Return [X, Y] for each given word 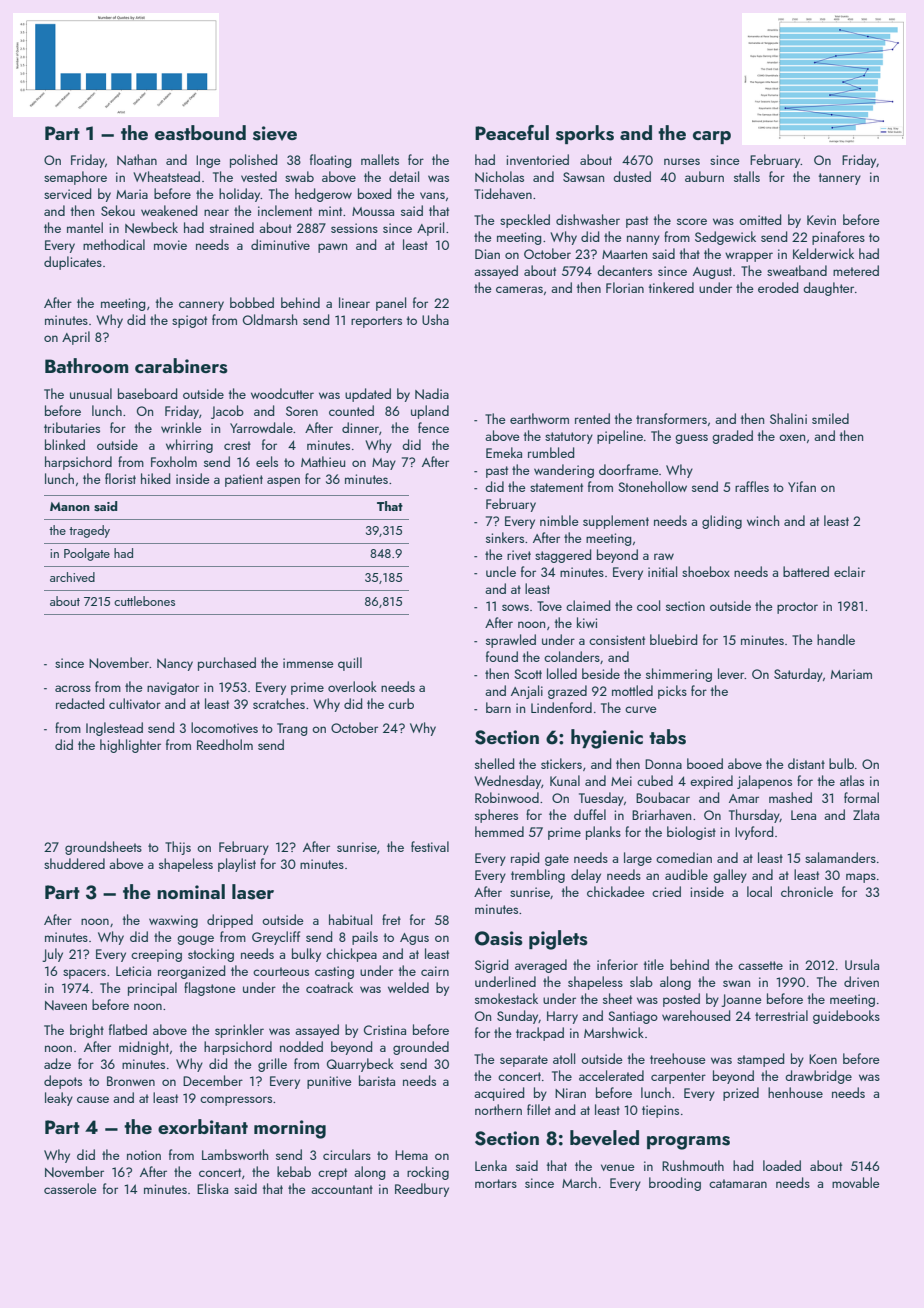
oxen [792, 437]
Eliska [212, 1188]
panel [391, 304]
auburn [704, 176]
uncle [501, 571]
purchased [227, 664]
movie [170, 245]
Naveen [66, 1005]
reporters [376, 322]
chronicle [807, 891]
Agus [414, 939]
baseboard [147, 393]
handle [836, 639]
